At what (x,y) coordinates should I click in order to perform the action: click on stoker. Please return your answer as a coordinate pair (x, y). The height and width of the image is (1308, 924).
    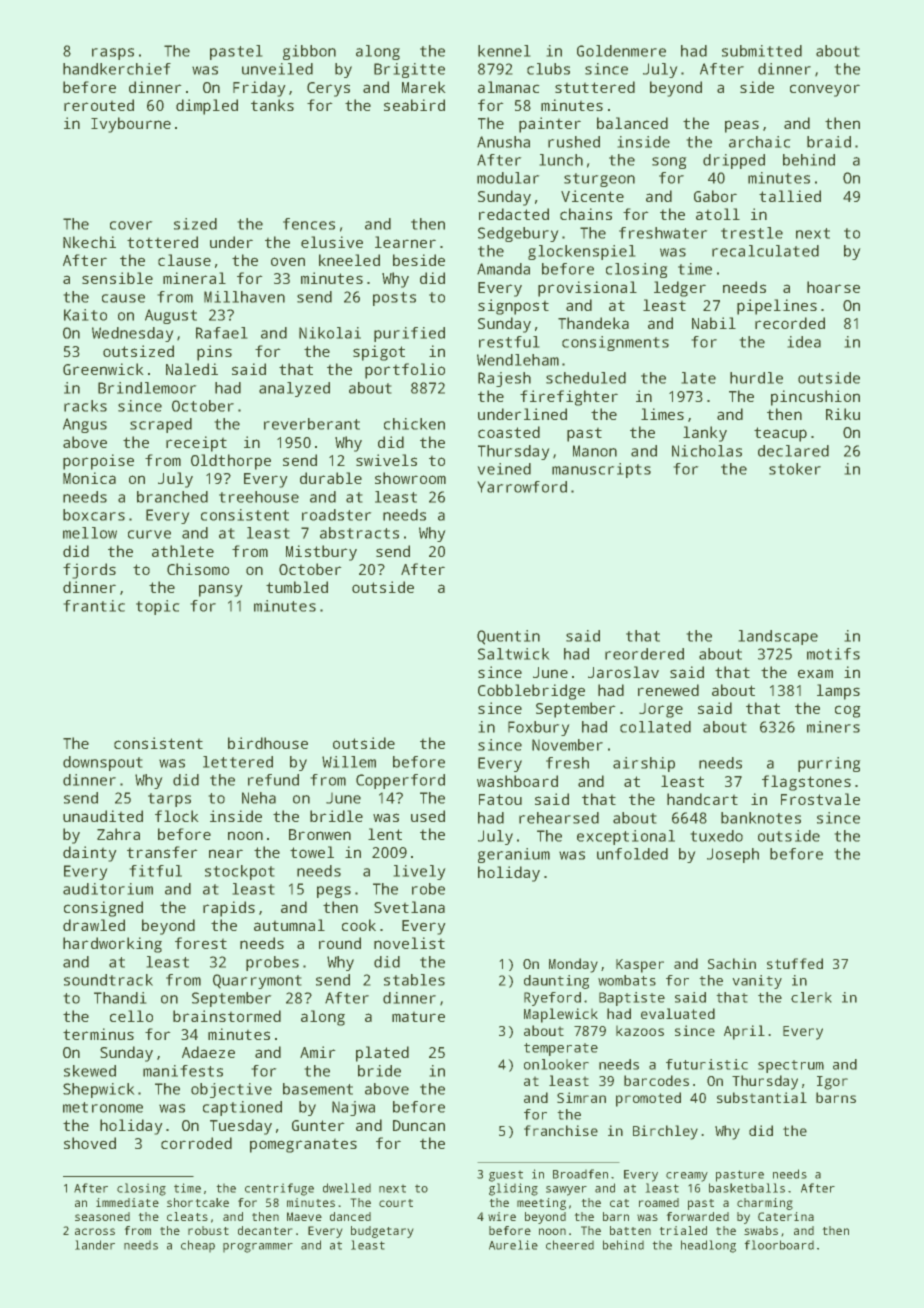
    Looking at the image, I should click on (795, 469).
